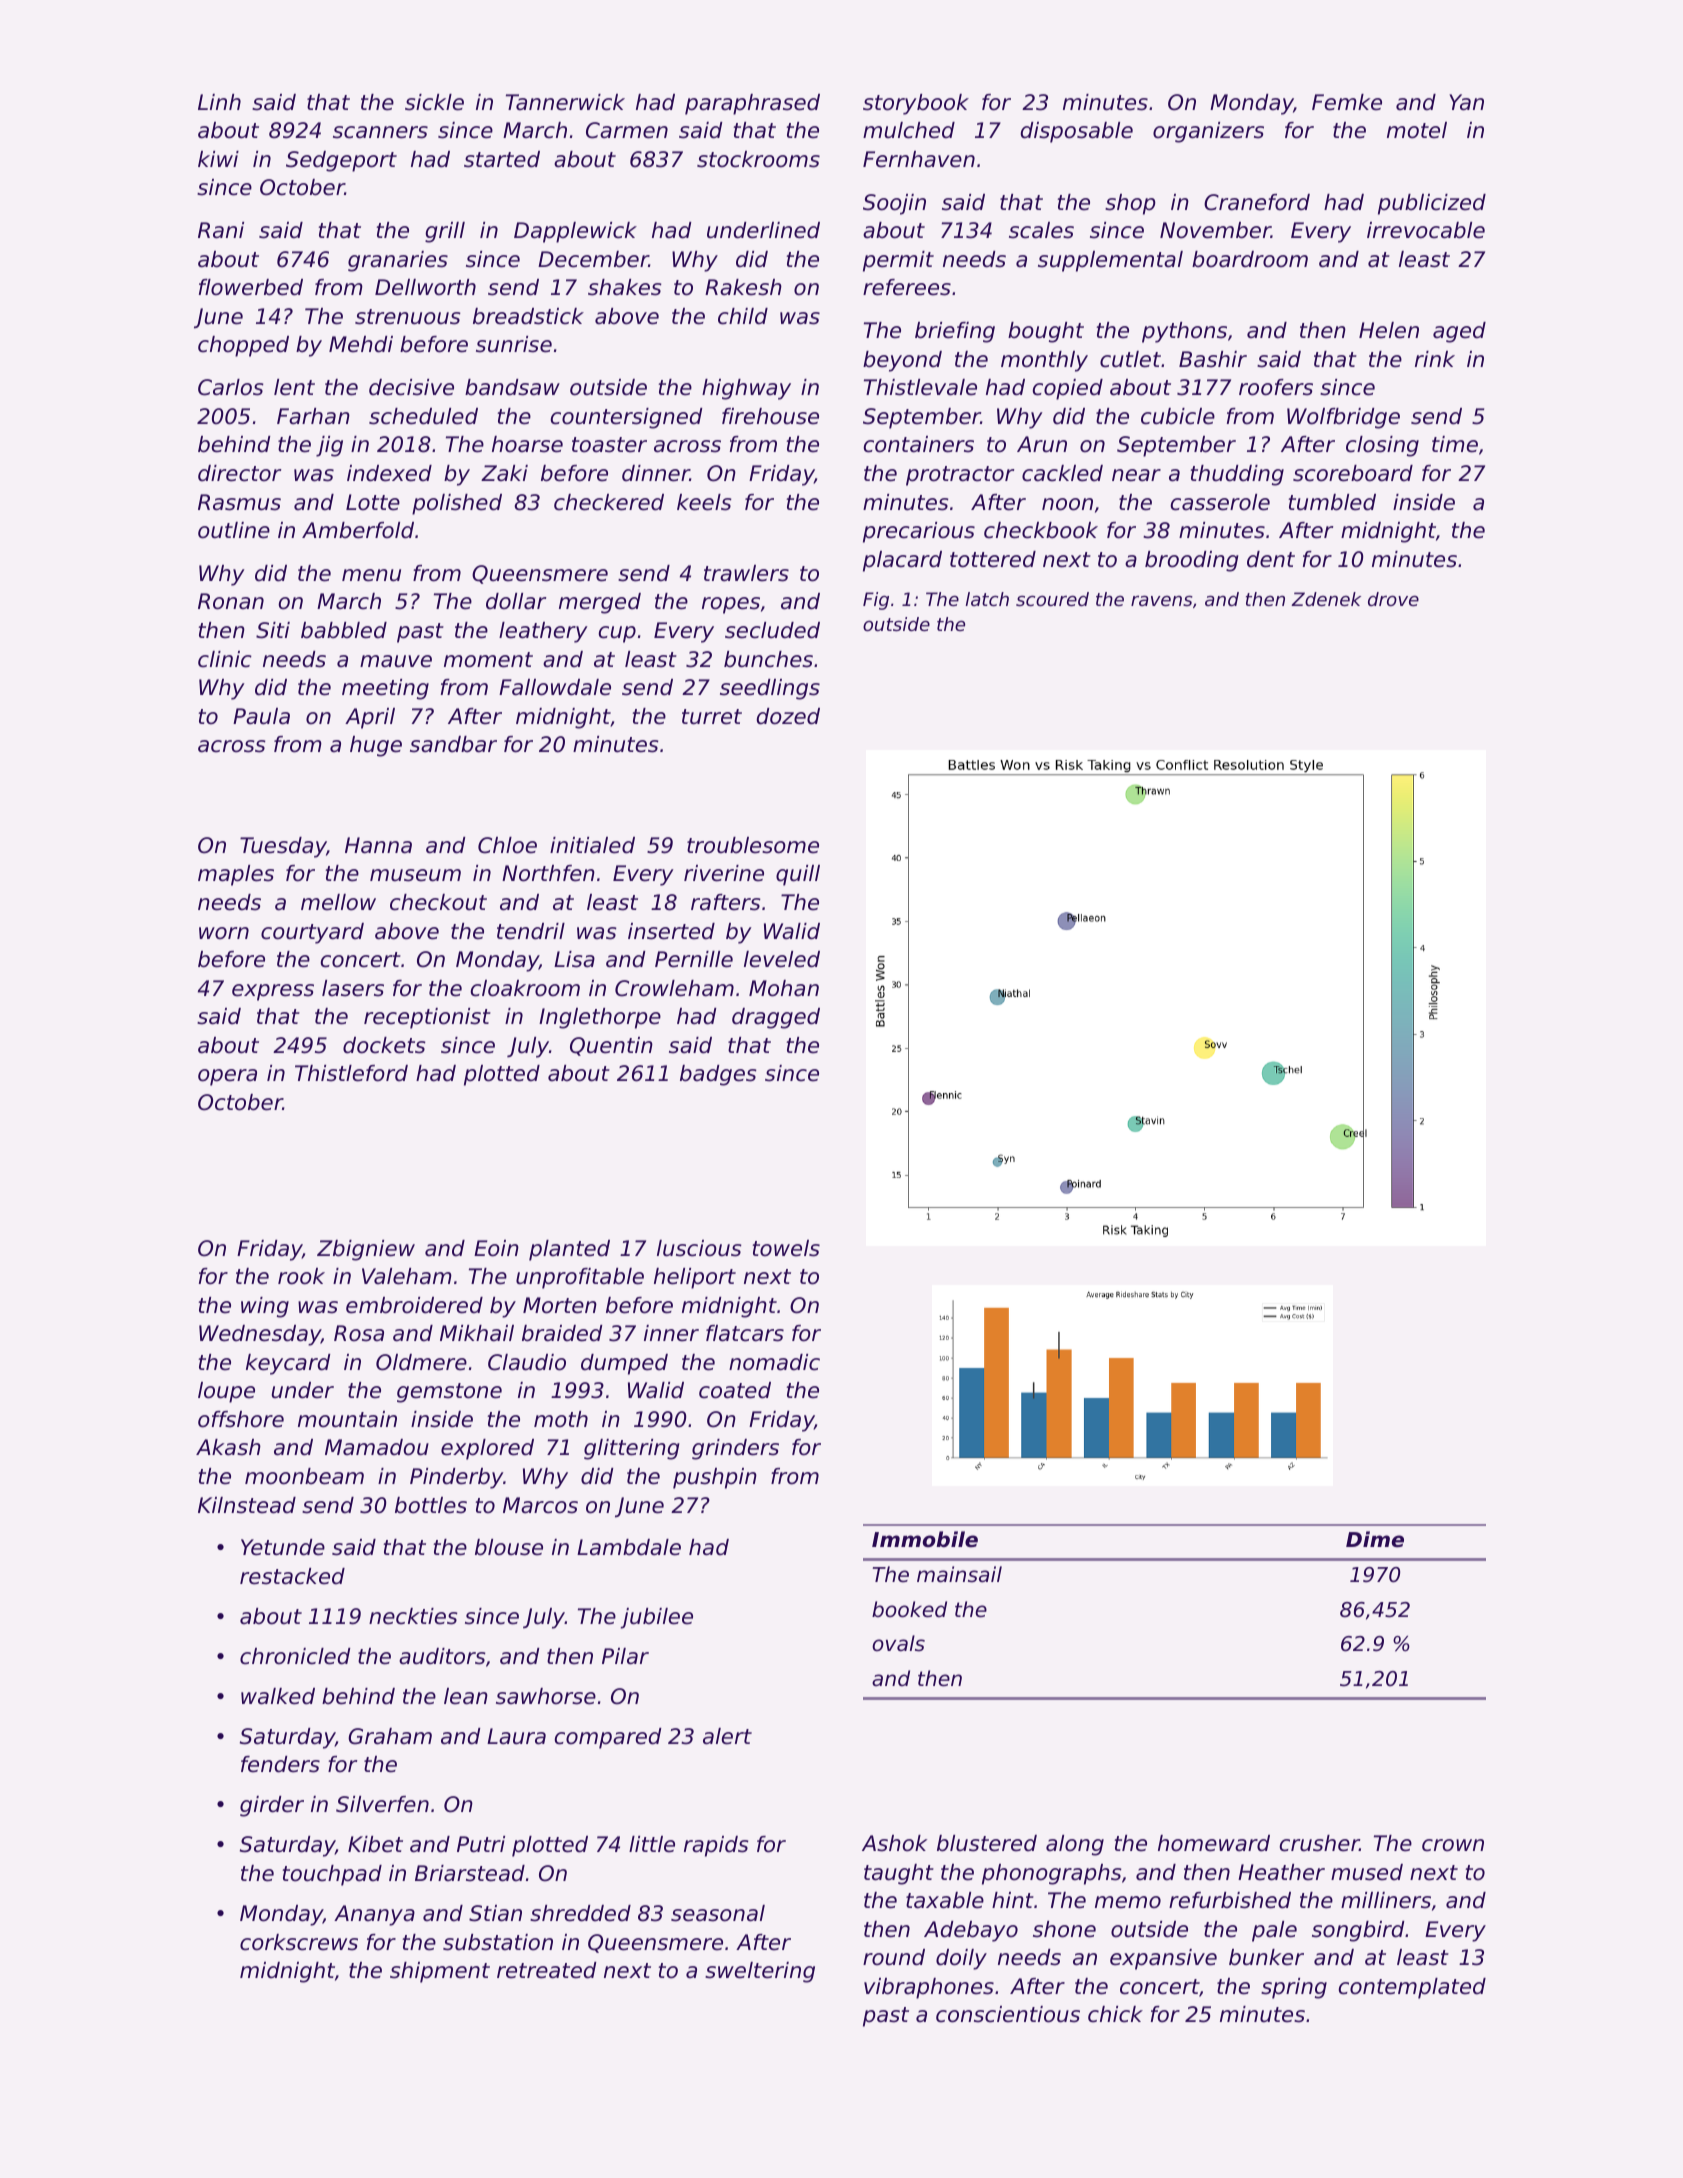 The height and width of the page is (2178, 1683). Describe the element at coordinates (580, 1913) in the page. I see `shredded` at that location.
